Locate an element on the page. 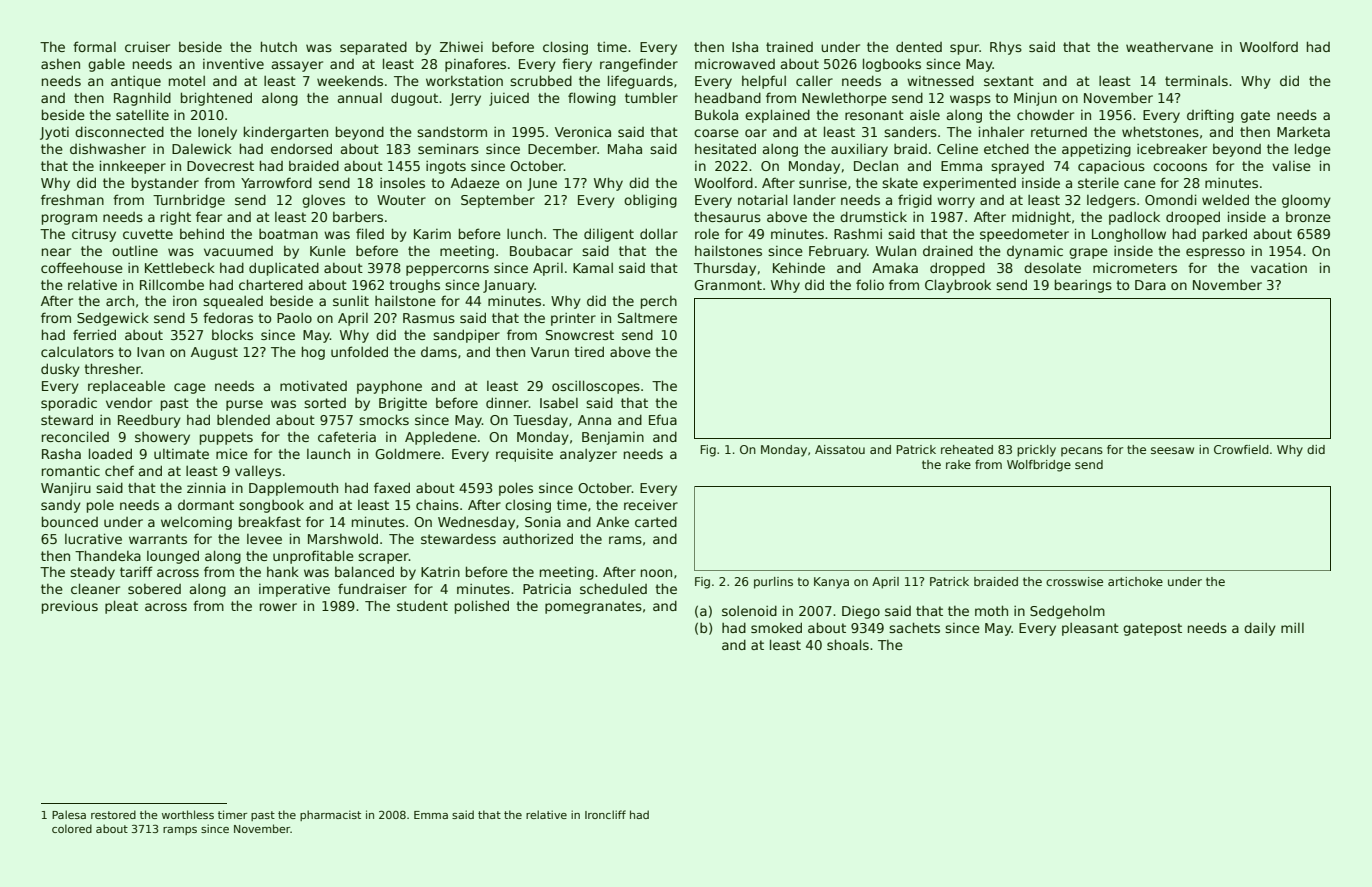 This document has width=1372, height=887. scheduled is located at coordinates (613, 588).
